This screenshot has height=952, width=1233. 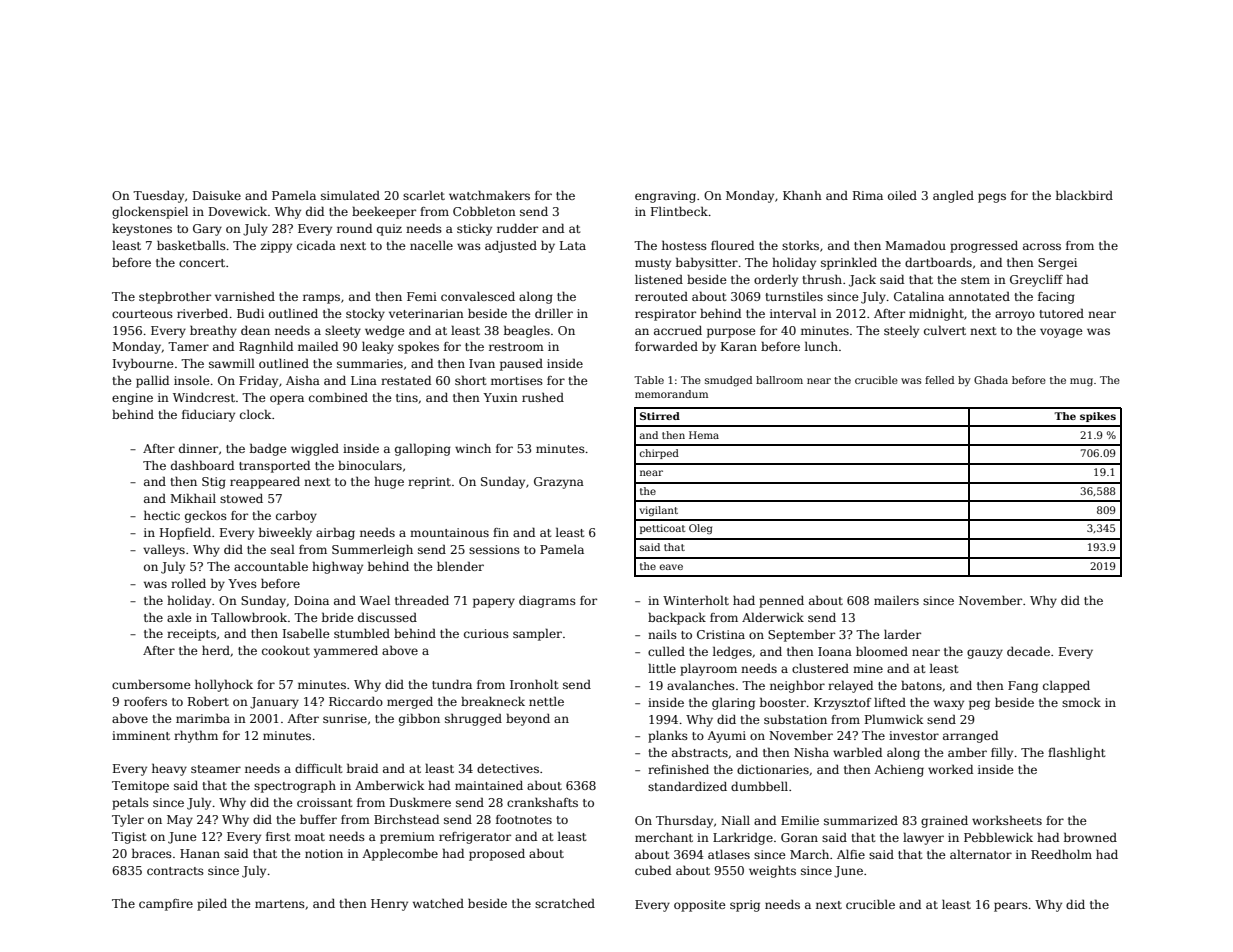 I want to click on piled, so click(x=212, y=905).
